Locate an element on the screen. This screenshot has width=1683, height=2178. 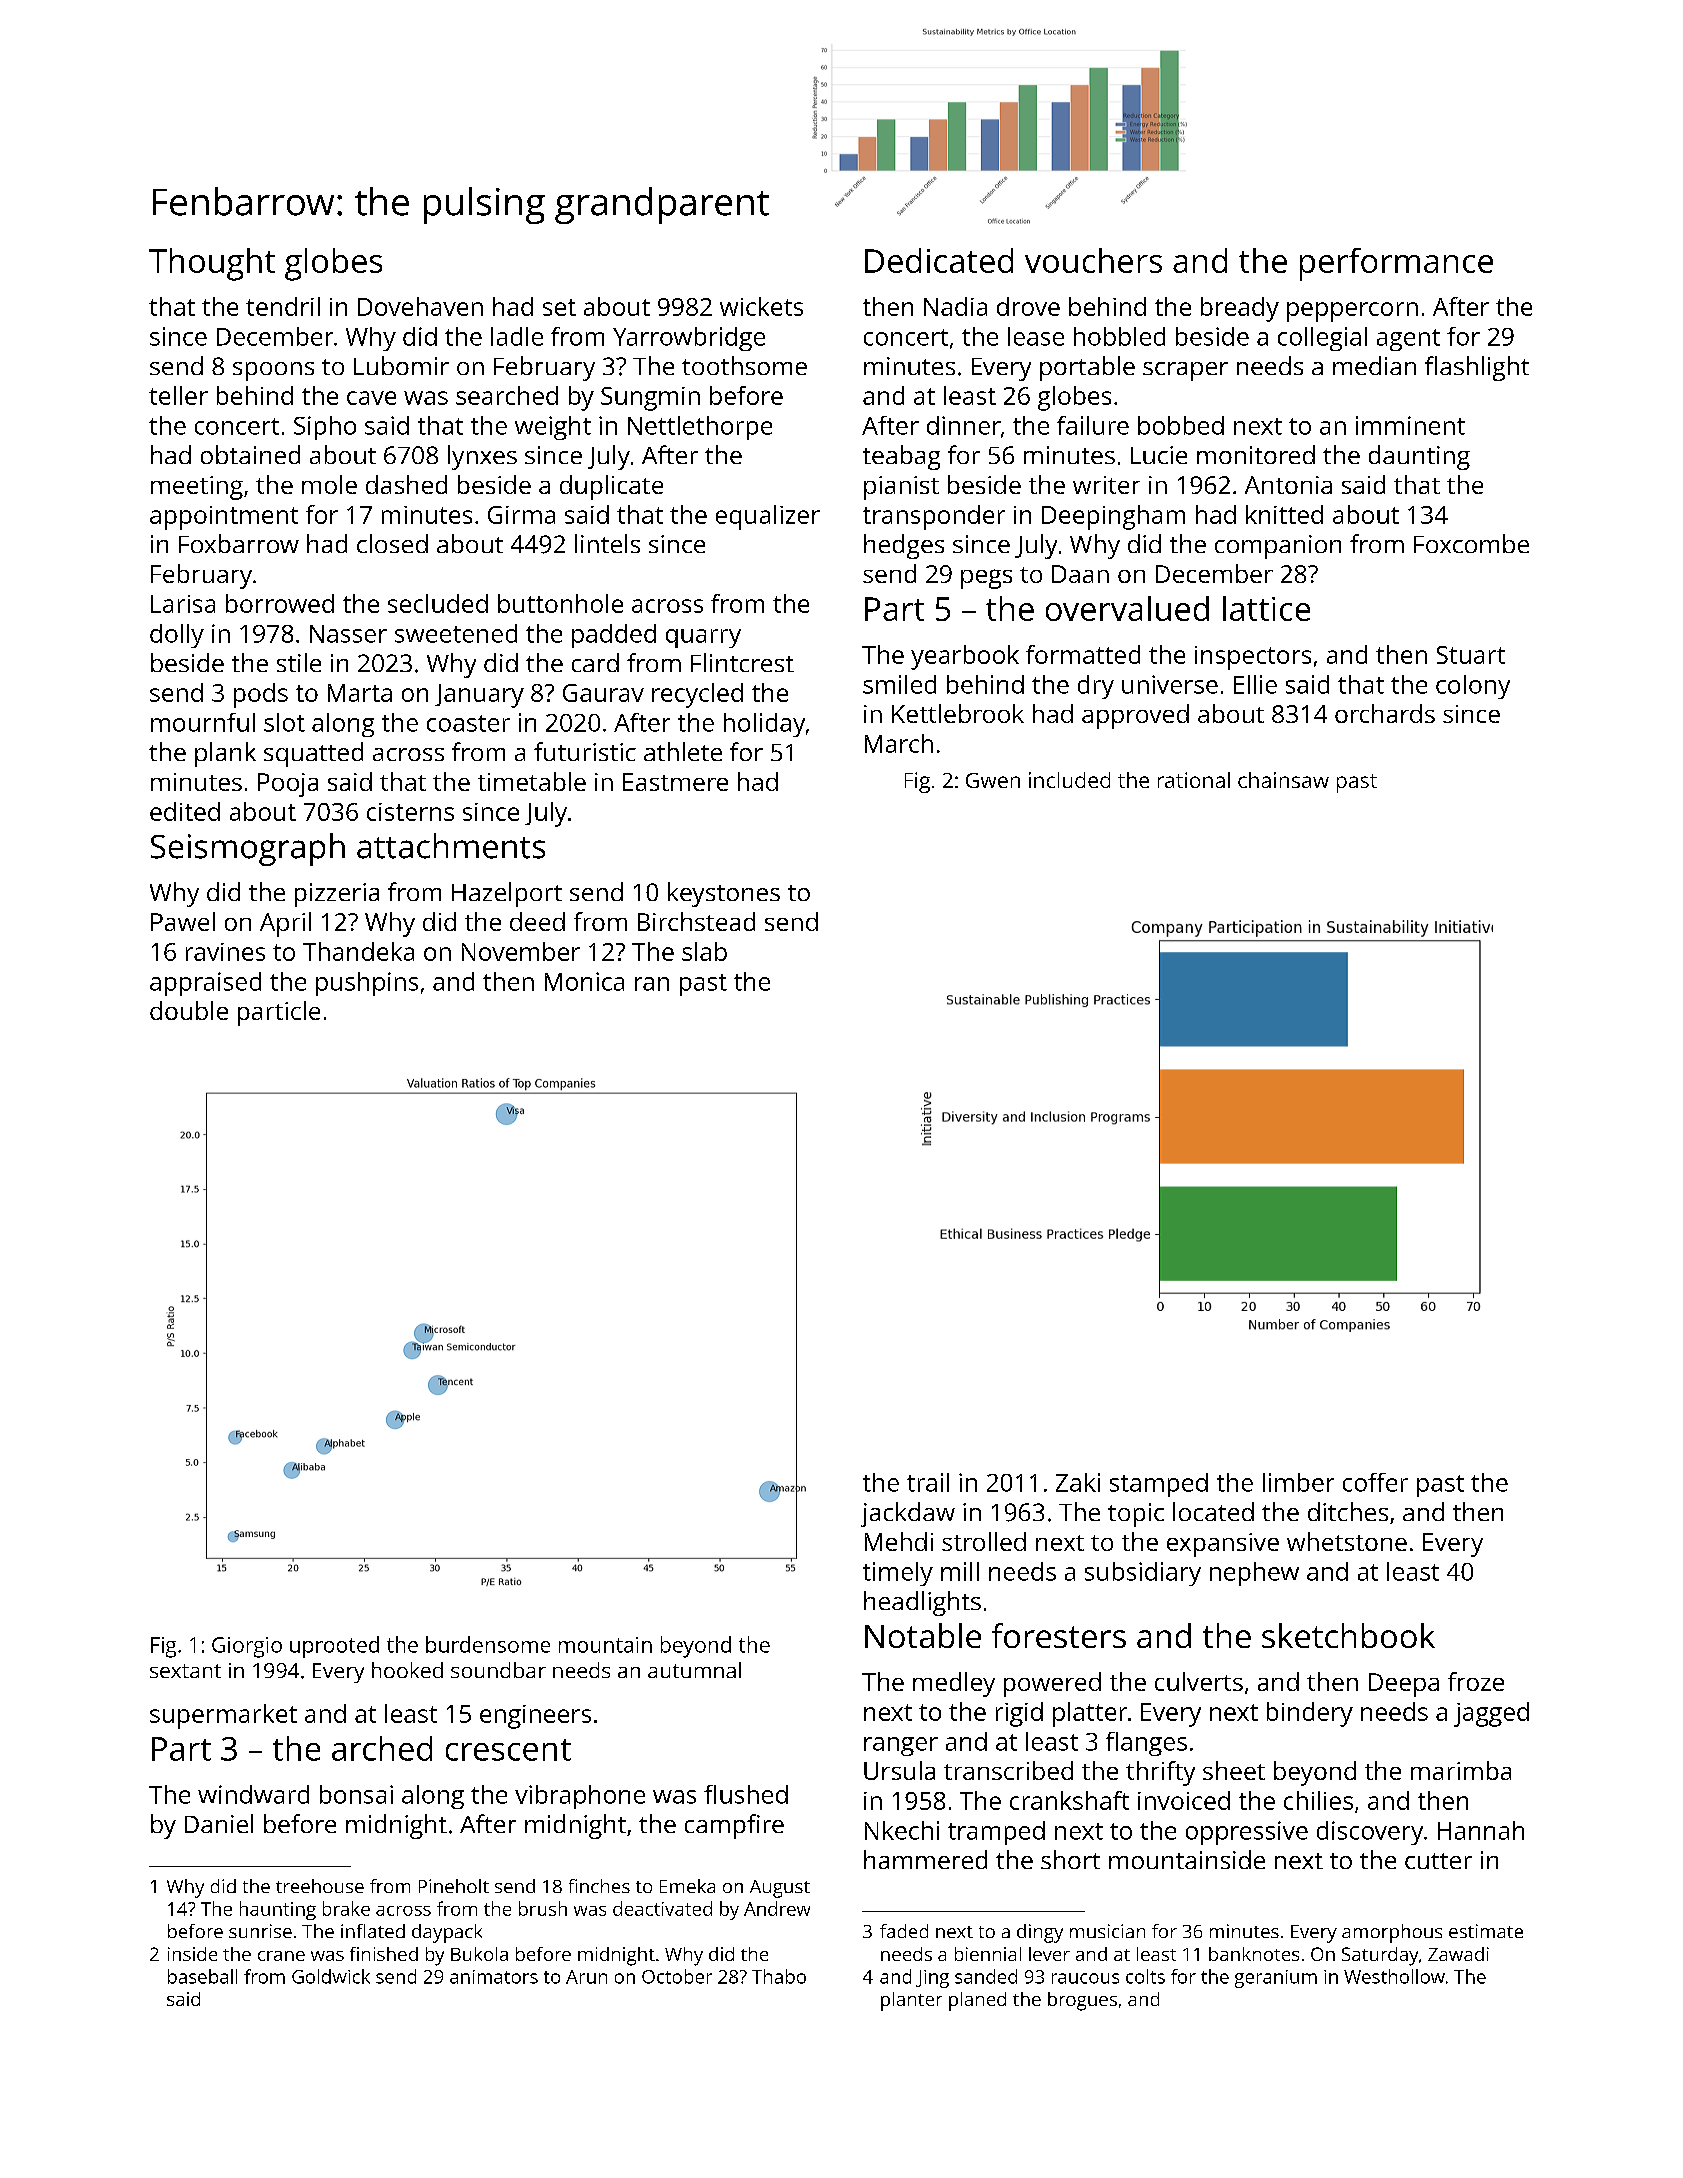
baseball is located at coordinates (202, 1976).
